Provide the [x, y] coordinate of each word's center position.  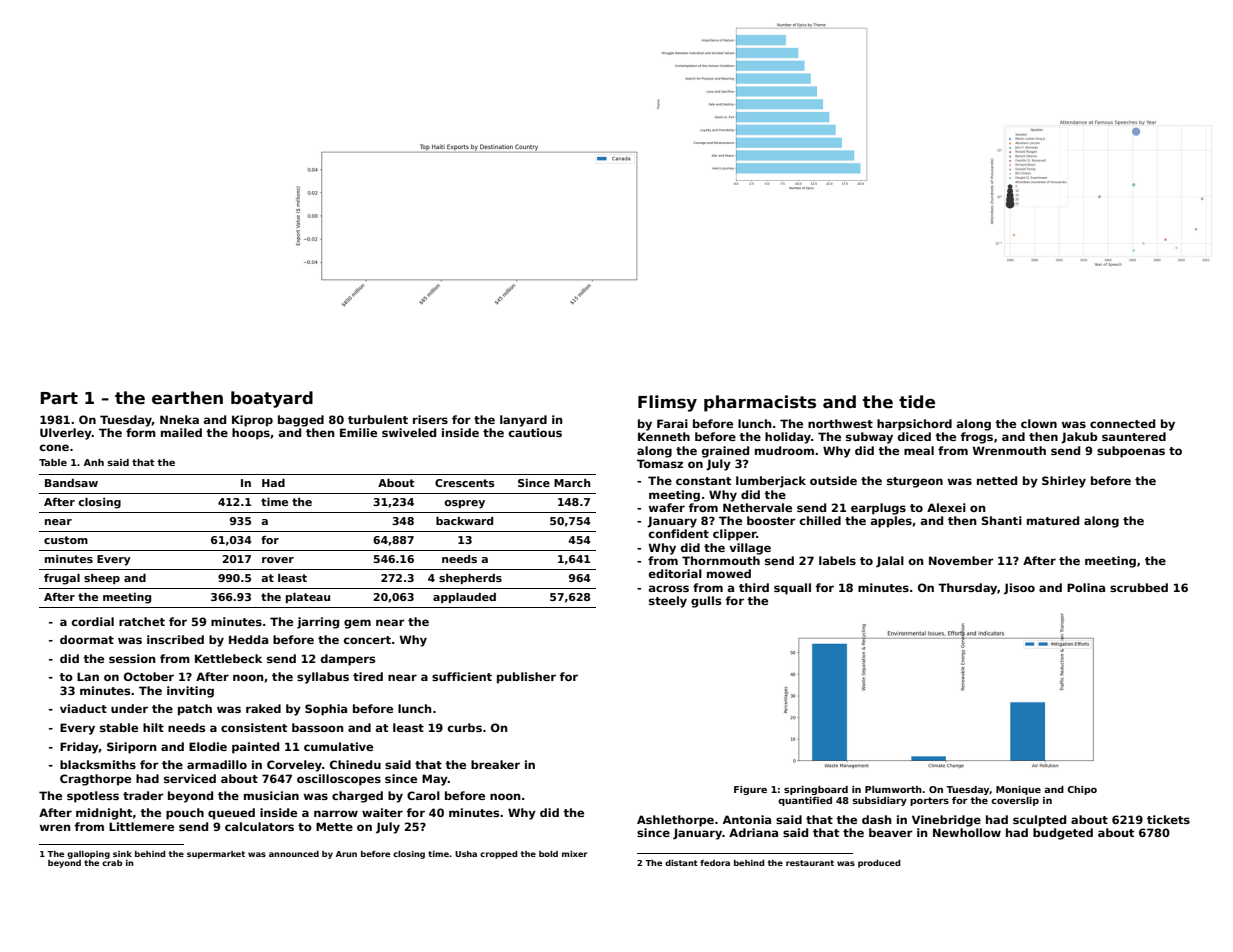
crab [112, 863]
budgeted [1063, 834]
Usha [466, 854]
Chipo [1082, 790]
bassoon [318, 727]
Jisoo [1019, 589]
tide [917, 402]
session [132, 658]
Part [59, 398]
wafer [667, 507]
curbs [465, 727]
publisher [526, 678]
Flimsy [667, 403]
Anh [94, 462]
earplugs [878, 509]
